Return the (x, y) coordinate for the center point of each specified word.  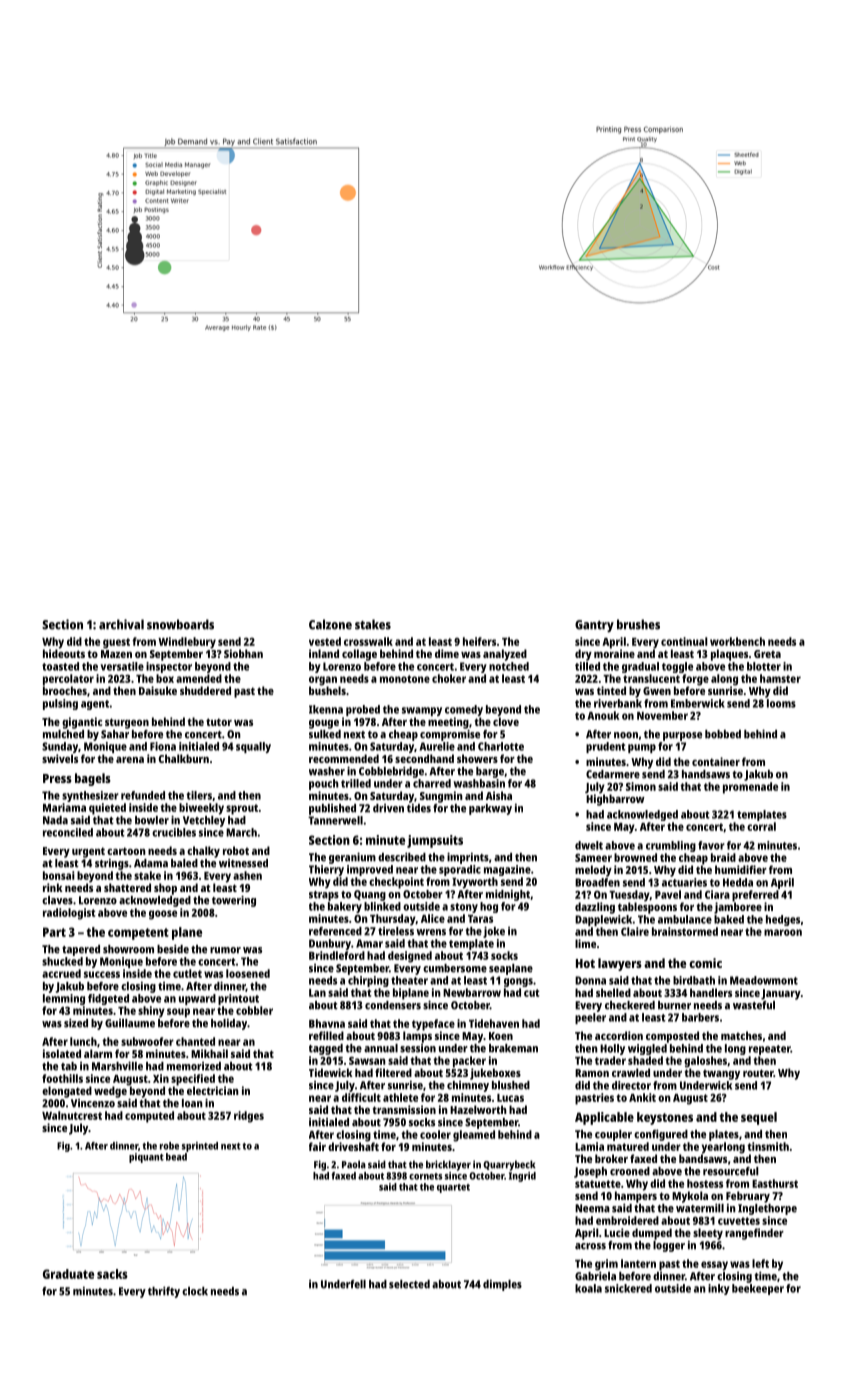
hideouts (64, 653)
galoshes (705, 1062)
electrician (213, 1090)
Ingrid (522, 1177)
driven (388, 808)
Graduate (68, 1274)
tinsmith (768, 1146)
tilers (199, 795)
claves (57, 900)
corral (761, 826)
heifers (479, 641)
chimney (468, 1086)
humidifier (741, 869)
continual (684, 641)
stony (464, 908)
